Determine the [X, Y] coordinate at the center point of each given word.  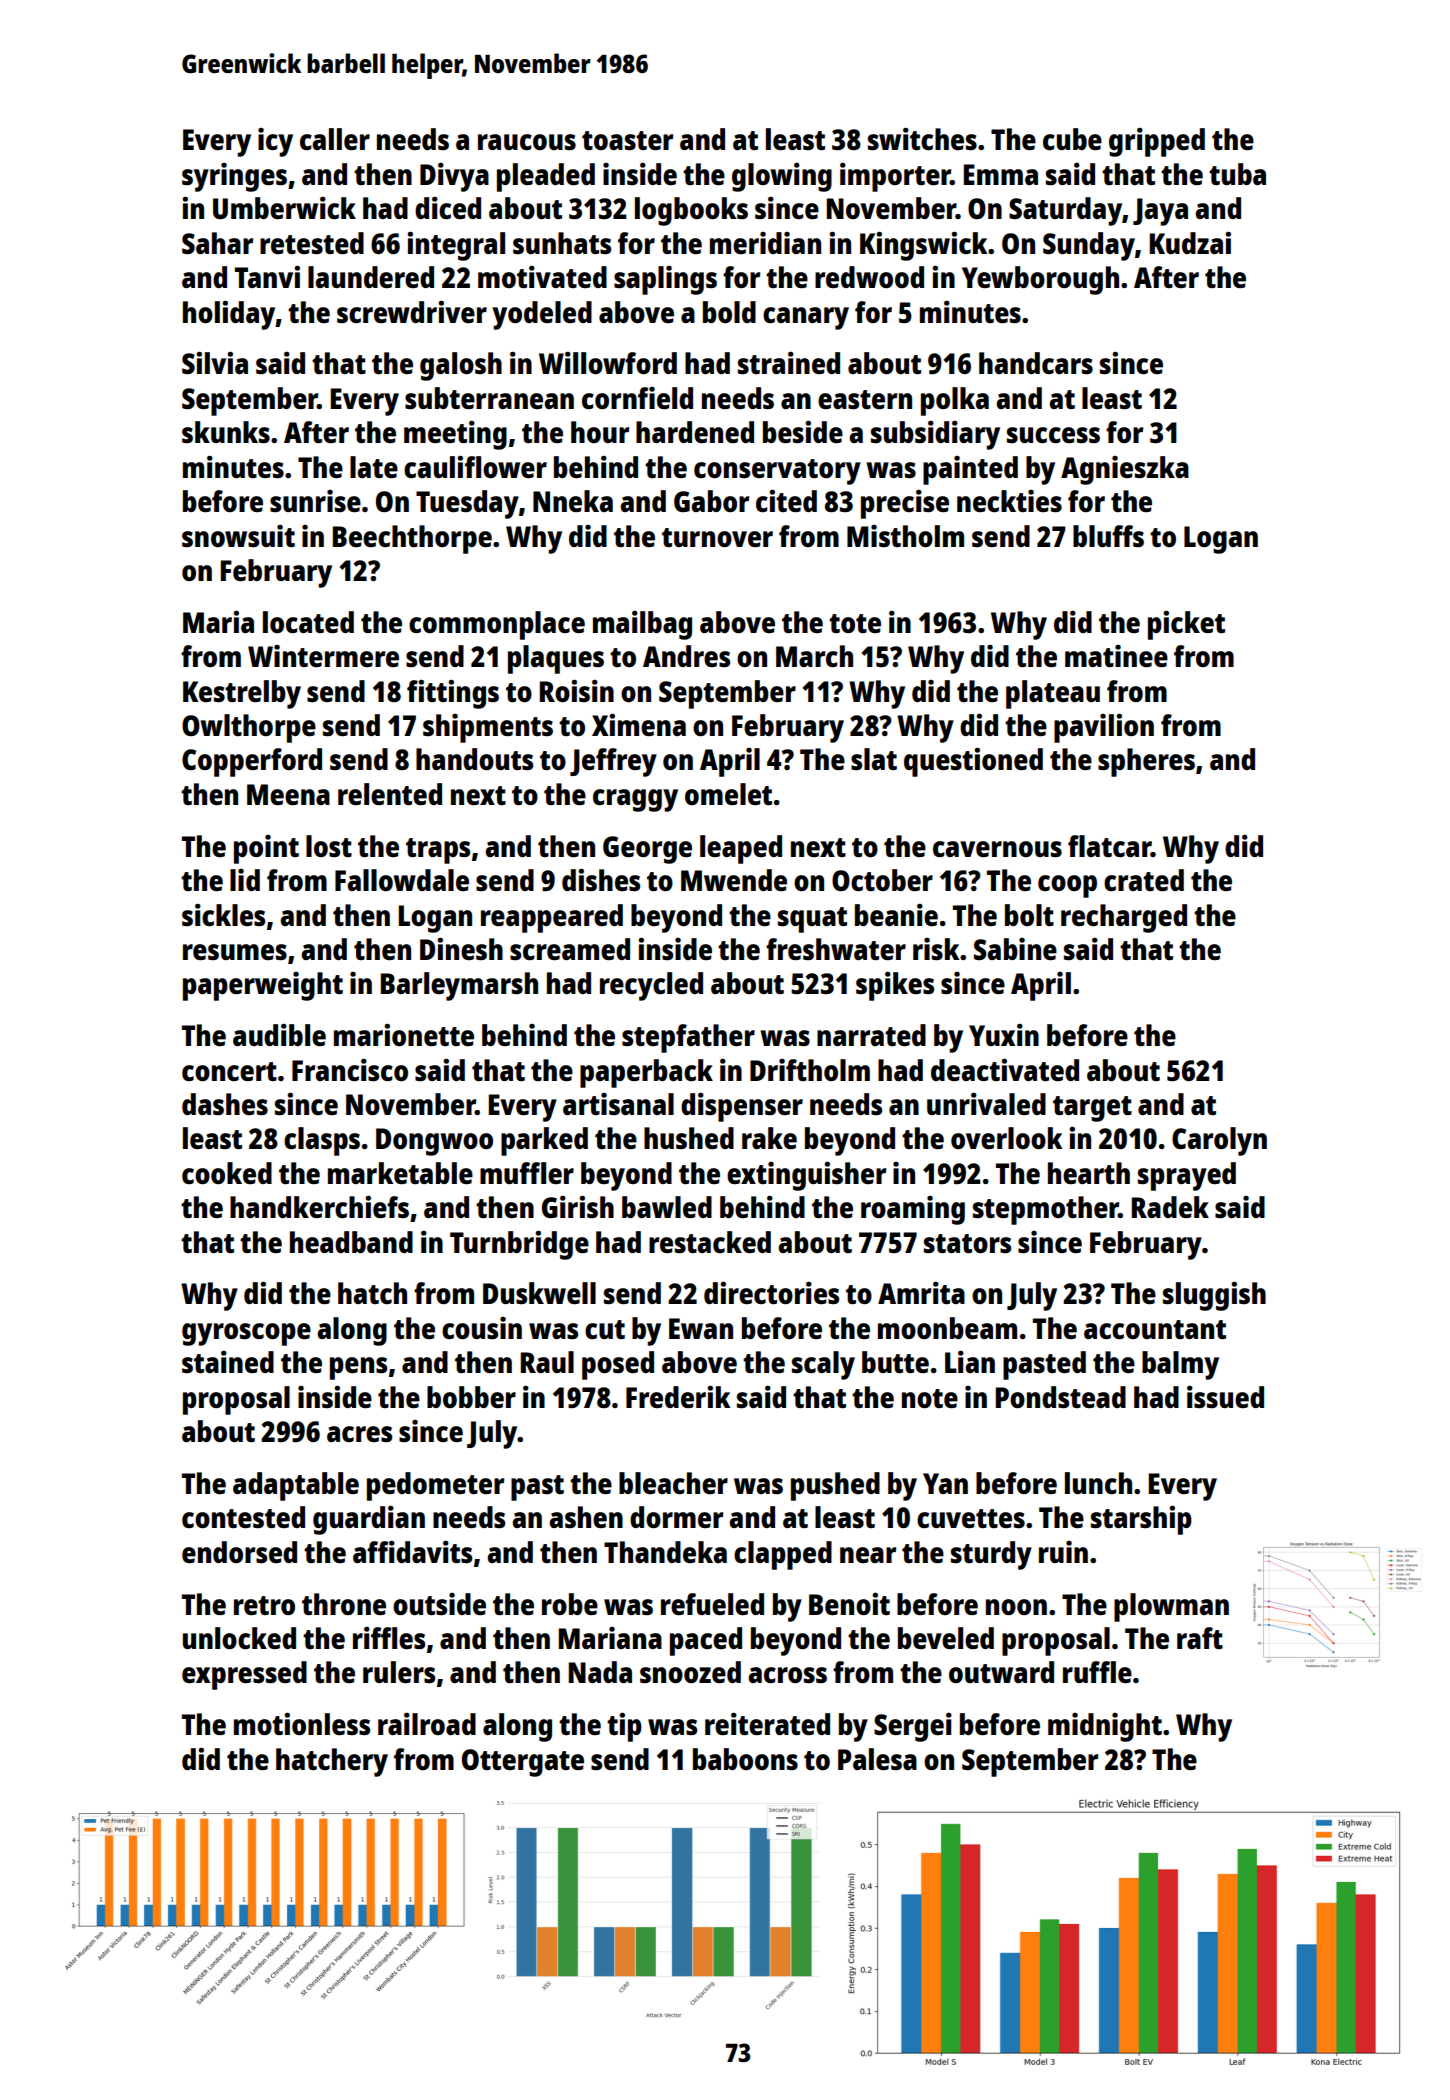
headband [351, 1242]
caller [335, 139]
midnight [1105, 1727]
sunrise [315, 501]
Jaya [1160, 212]
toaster [627, 140]
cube [1072, 139]
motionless [302, 1724]
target [1092, 1109]
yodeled [542, 315]
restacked [710, 1242]
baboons [745, 1759]
